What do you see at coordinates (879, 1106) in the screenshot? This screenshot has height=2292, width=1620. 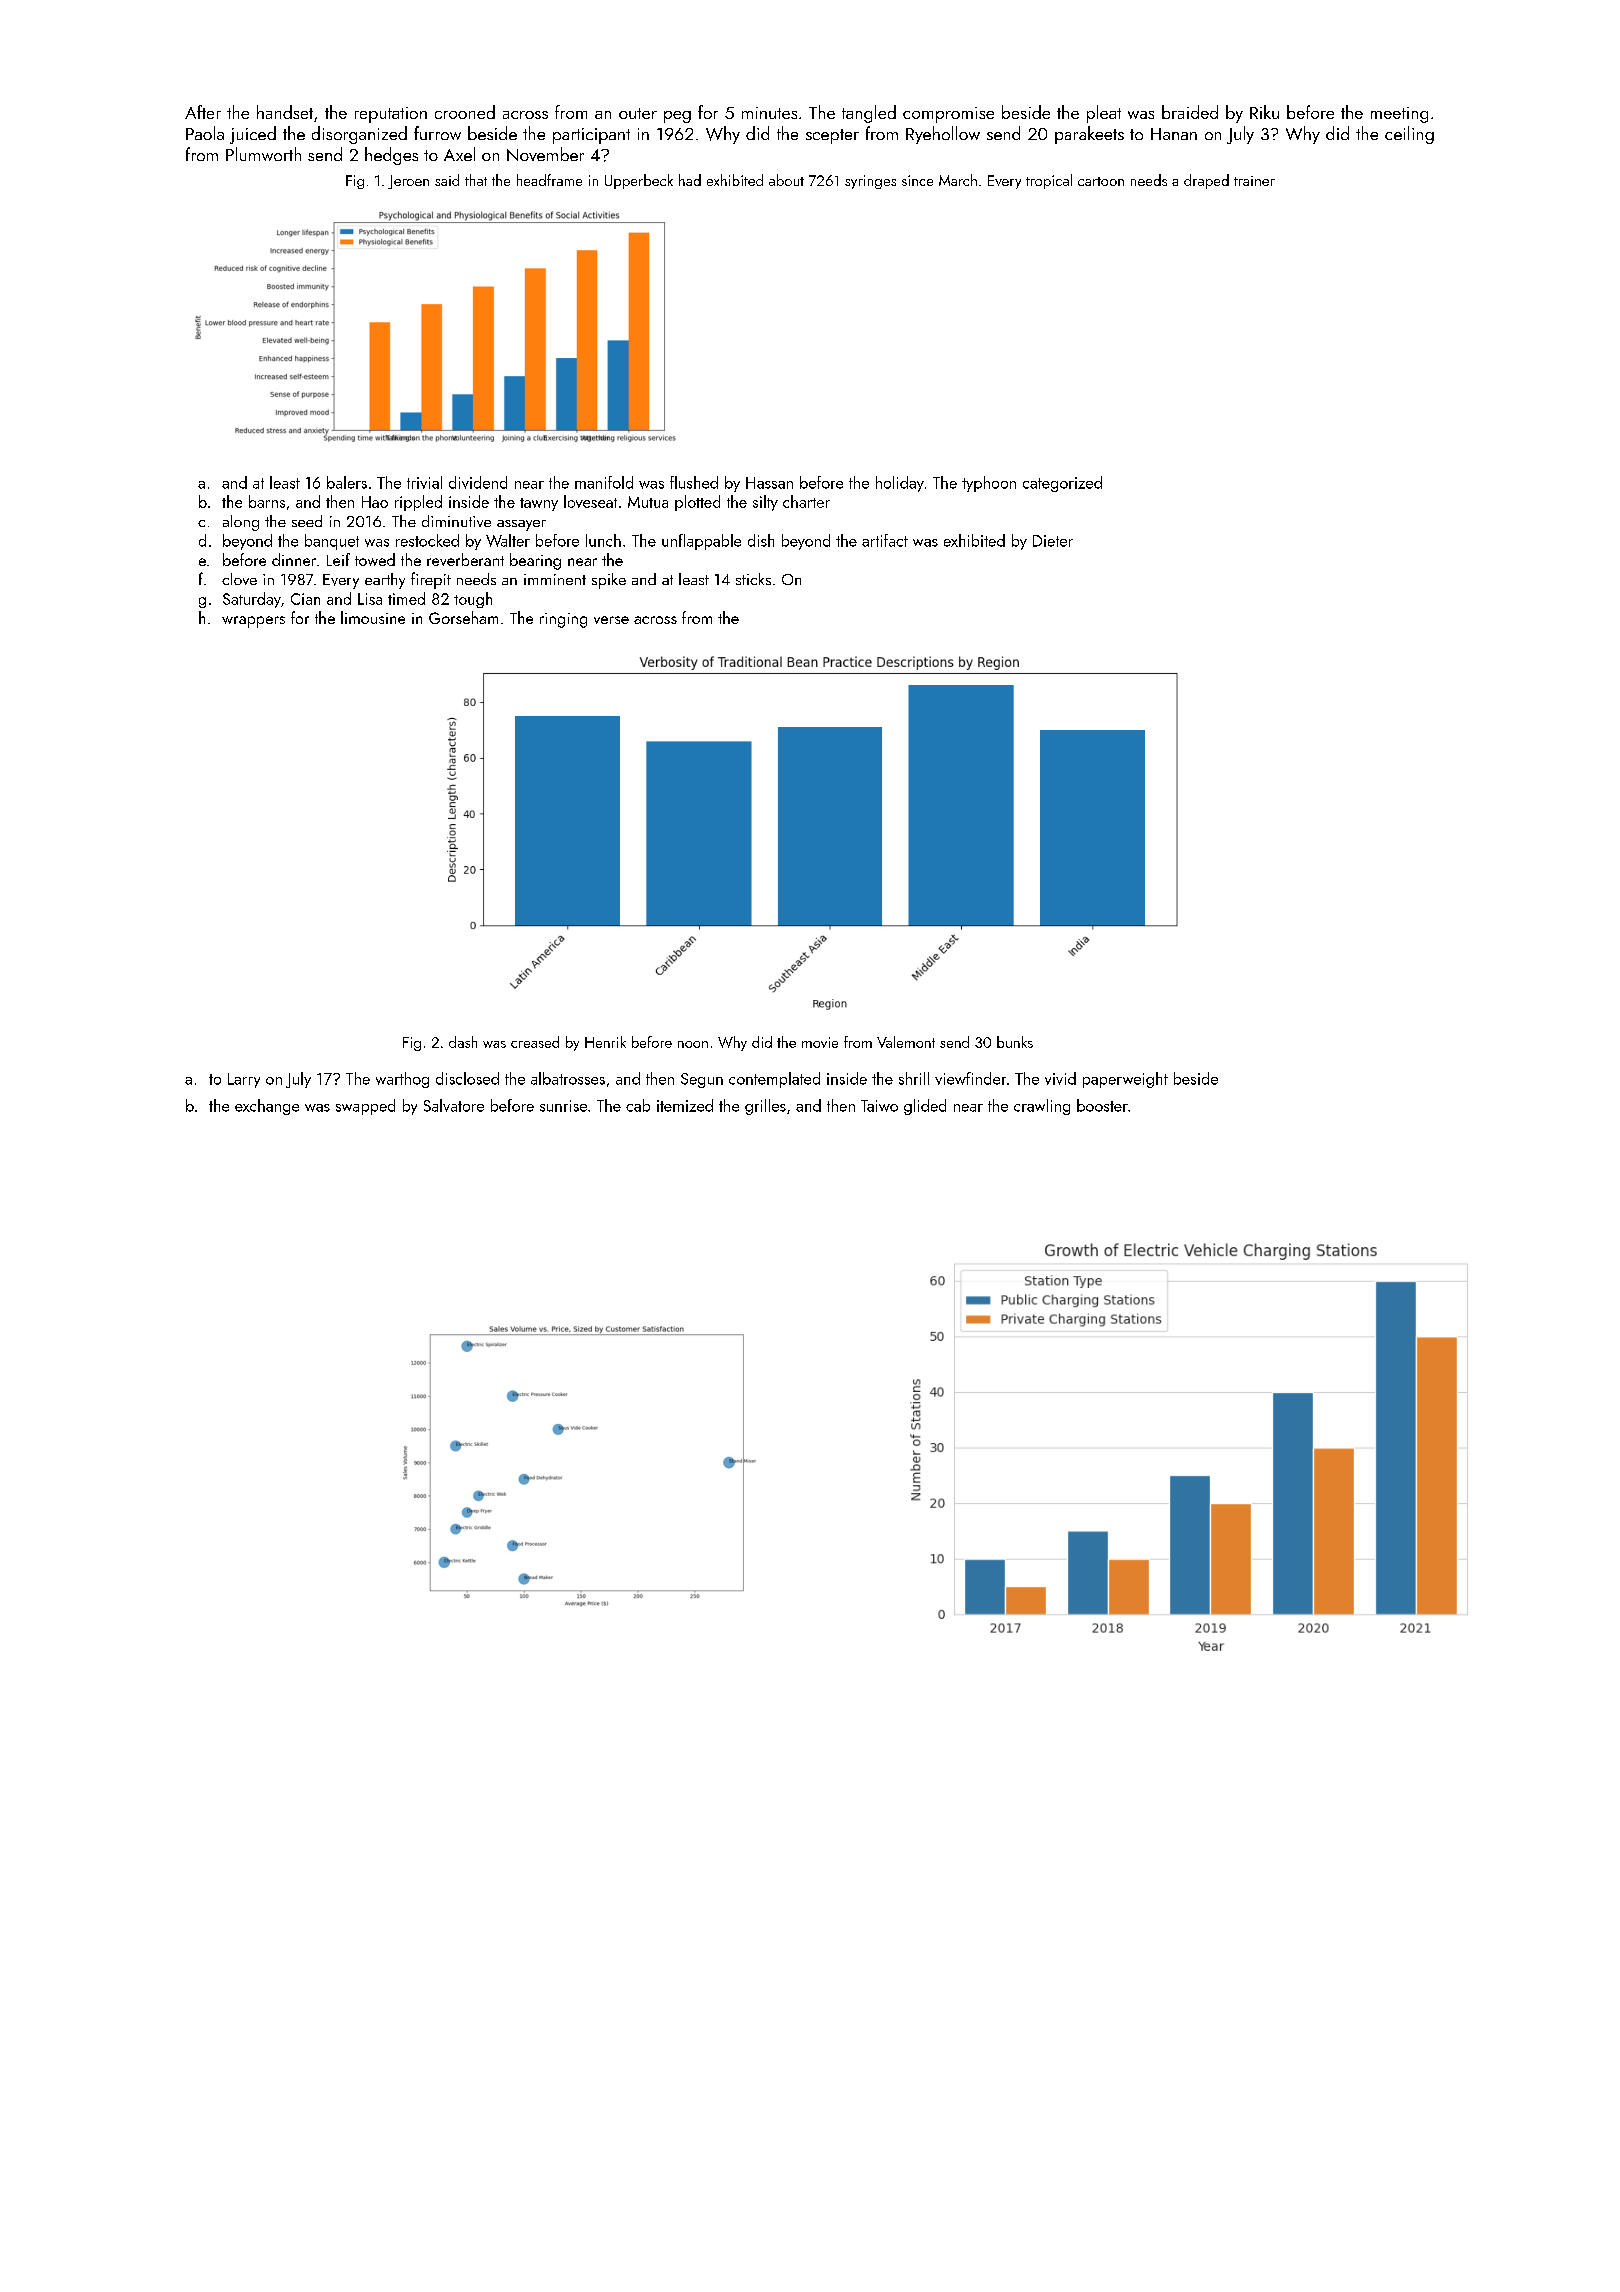 I see `Taiwo` at bounding box center [879, 1106].
